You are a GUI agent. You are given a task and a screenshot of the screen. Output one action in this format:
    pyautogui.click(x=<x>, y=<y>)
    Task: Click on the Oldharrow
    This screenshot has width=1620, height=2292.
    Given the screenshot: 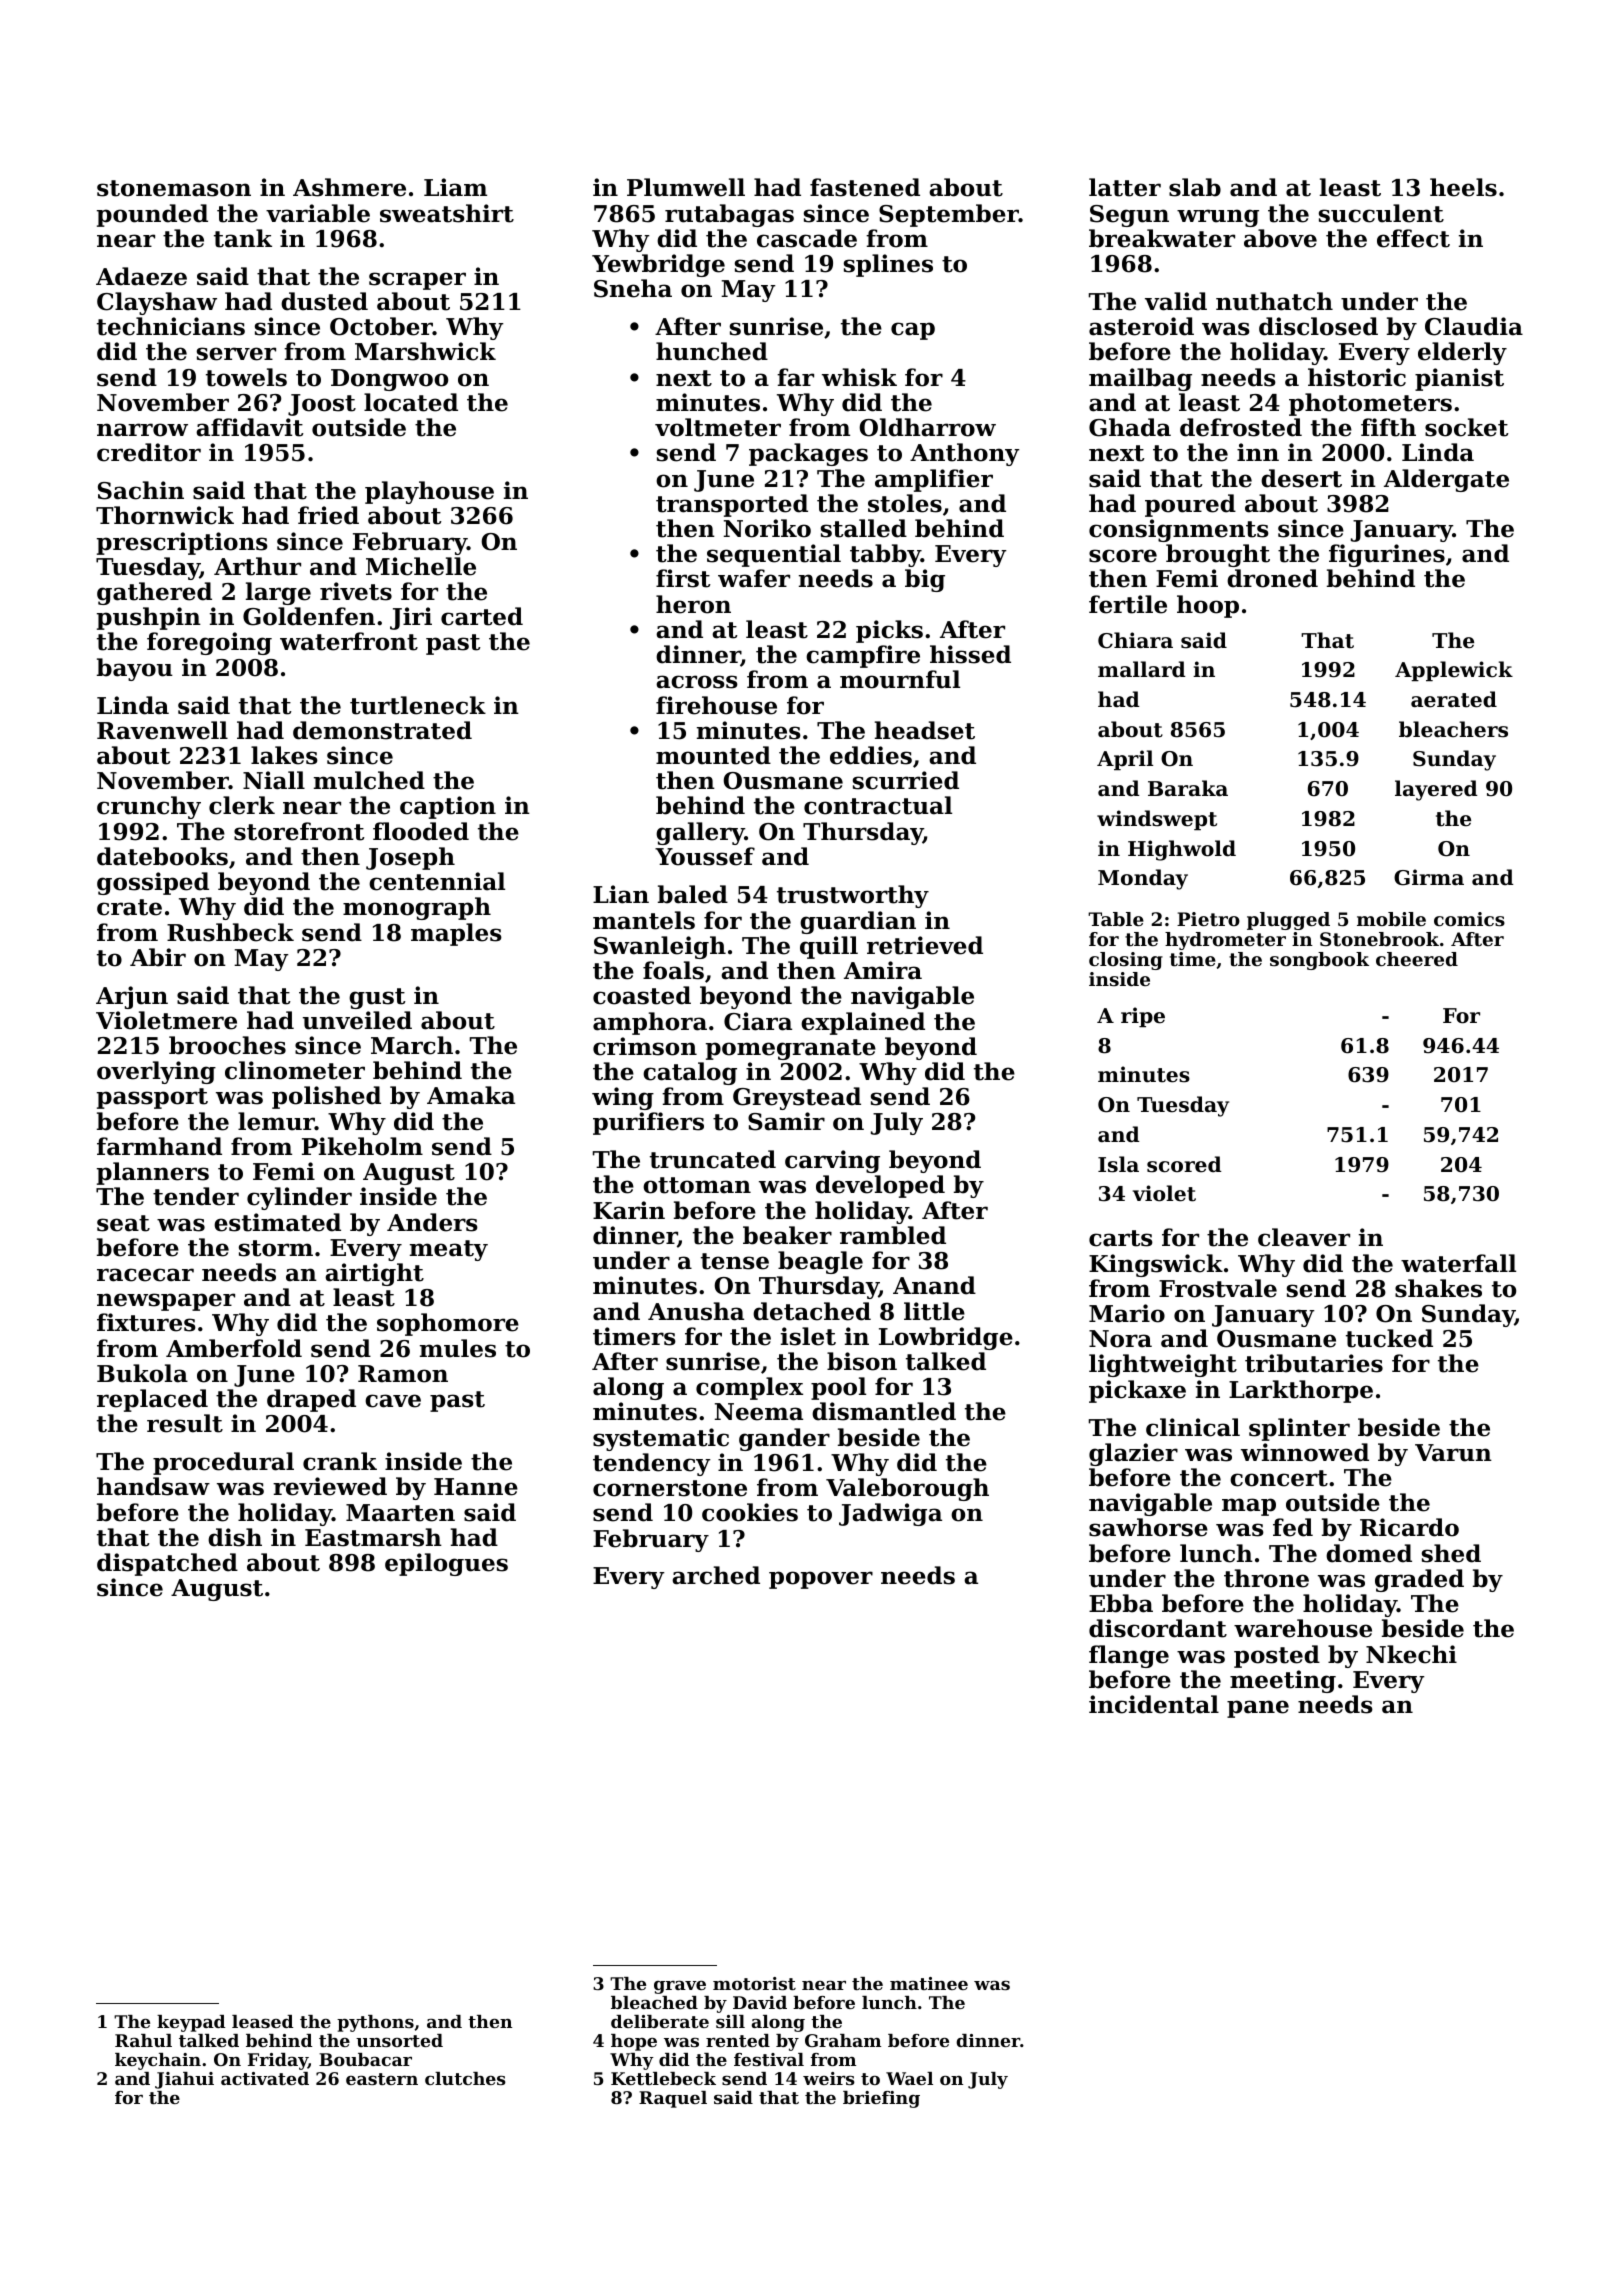 What is the action you would take?
    pyautogui.click(x=927, y=427)
